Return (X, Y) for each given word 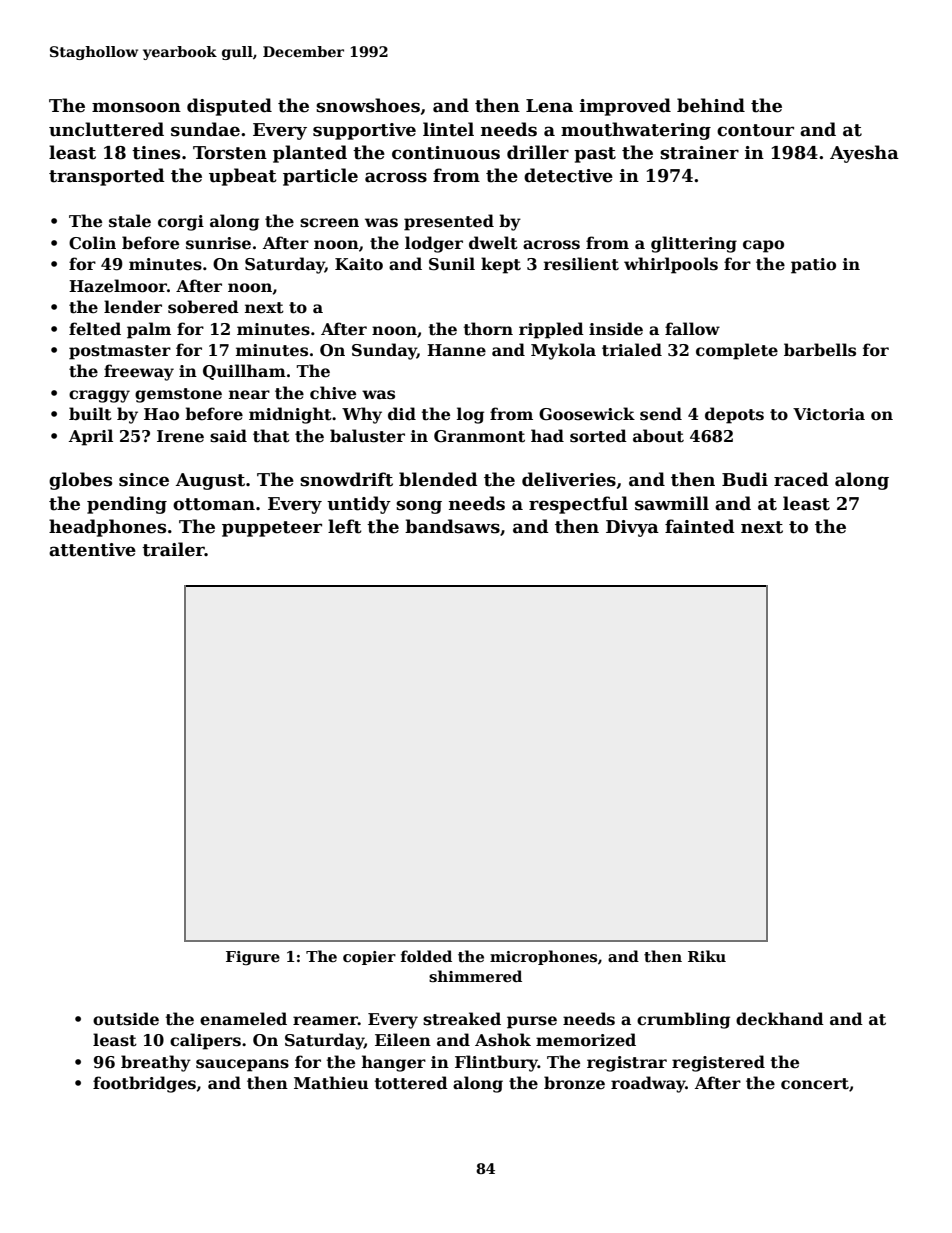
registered (718, 1063)
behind (711, 105)
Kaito (359, 264)
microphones (543, 957)
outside (126, 1019)
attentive (92, 550)
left (345, 526)
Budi (745, 479)
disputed (229, 107)
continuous (446, 153)
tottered (411, 1083)
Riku (707, 956)
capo (763, 246)
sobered (203, 307)
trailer (173, 549)
